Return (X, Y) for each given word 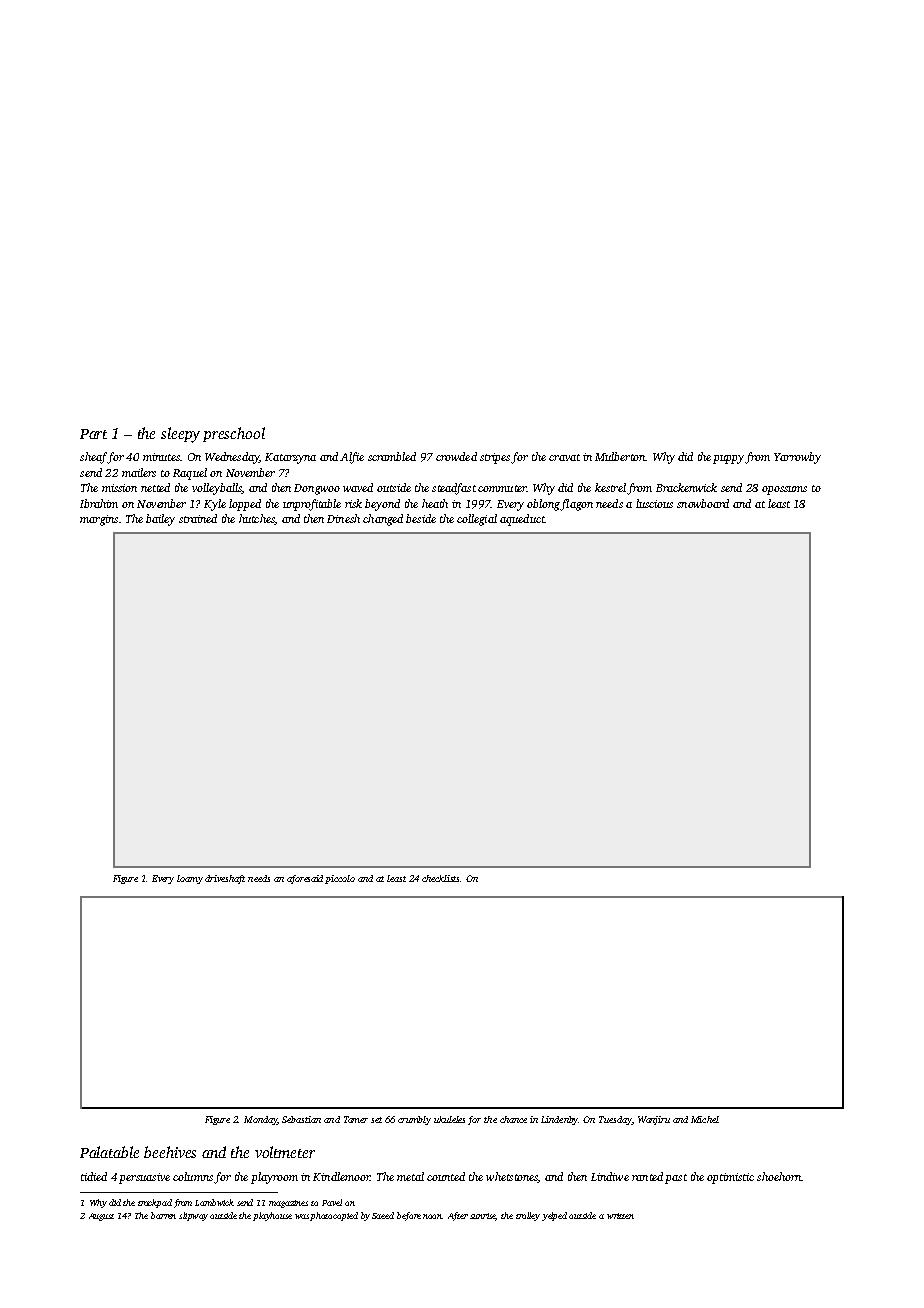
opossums (784, 490)
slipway (193, 1216)
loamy (190, 879)
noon (433, 1216)
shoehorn (779, 1176)
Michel (705, 1119)
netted (155, 487)
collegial (477, 520)
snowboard (703, 503)
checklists (441, 878)
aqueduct (522, 520)
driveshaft (225, 879)
